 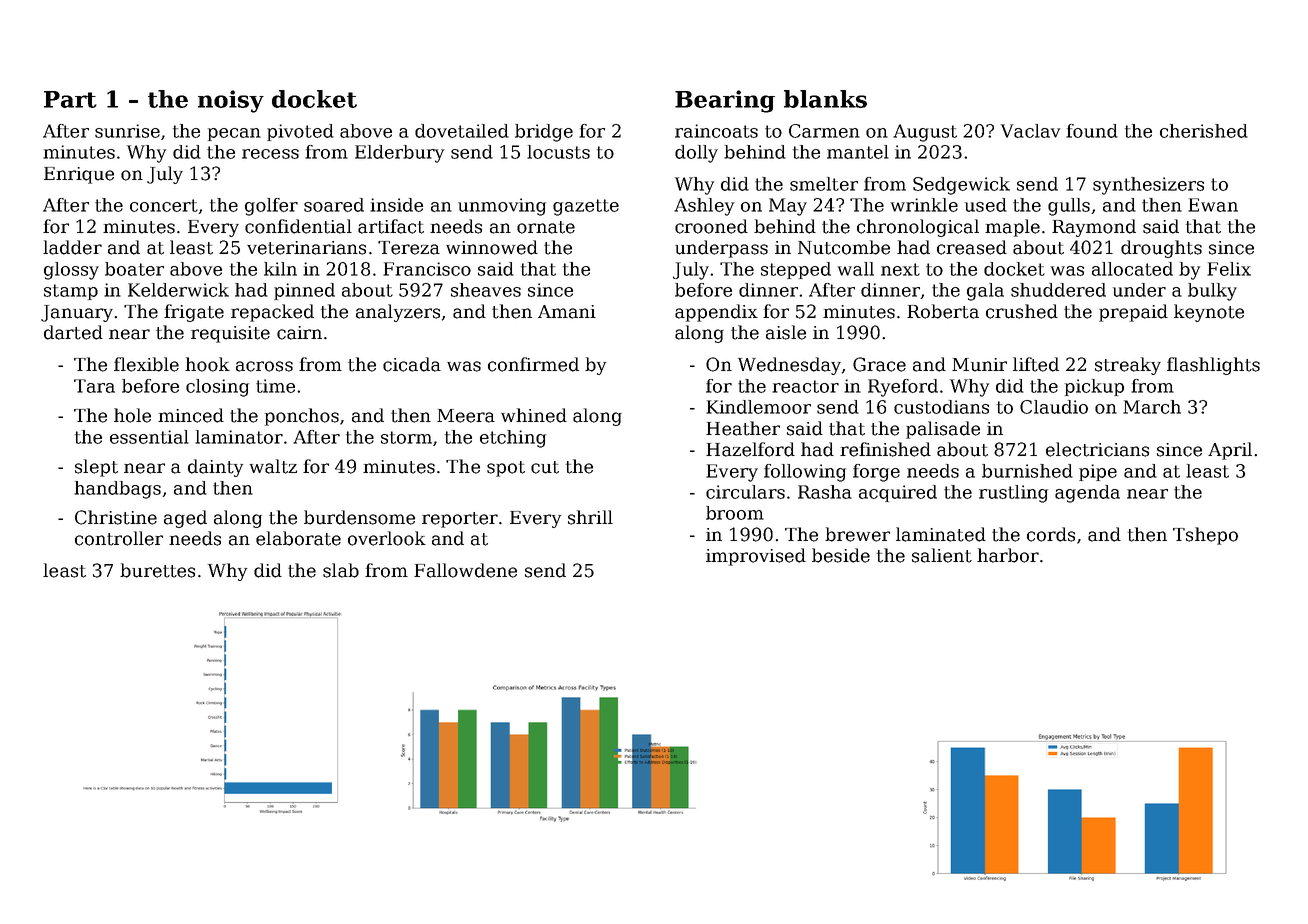 I want to click on unmoving, so click(x=502, y=207).
